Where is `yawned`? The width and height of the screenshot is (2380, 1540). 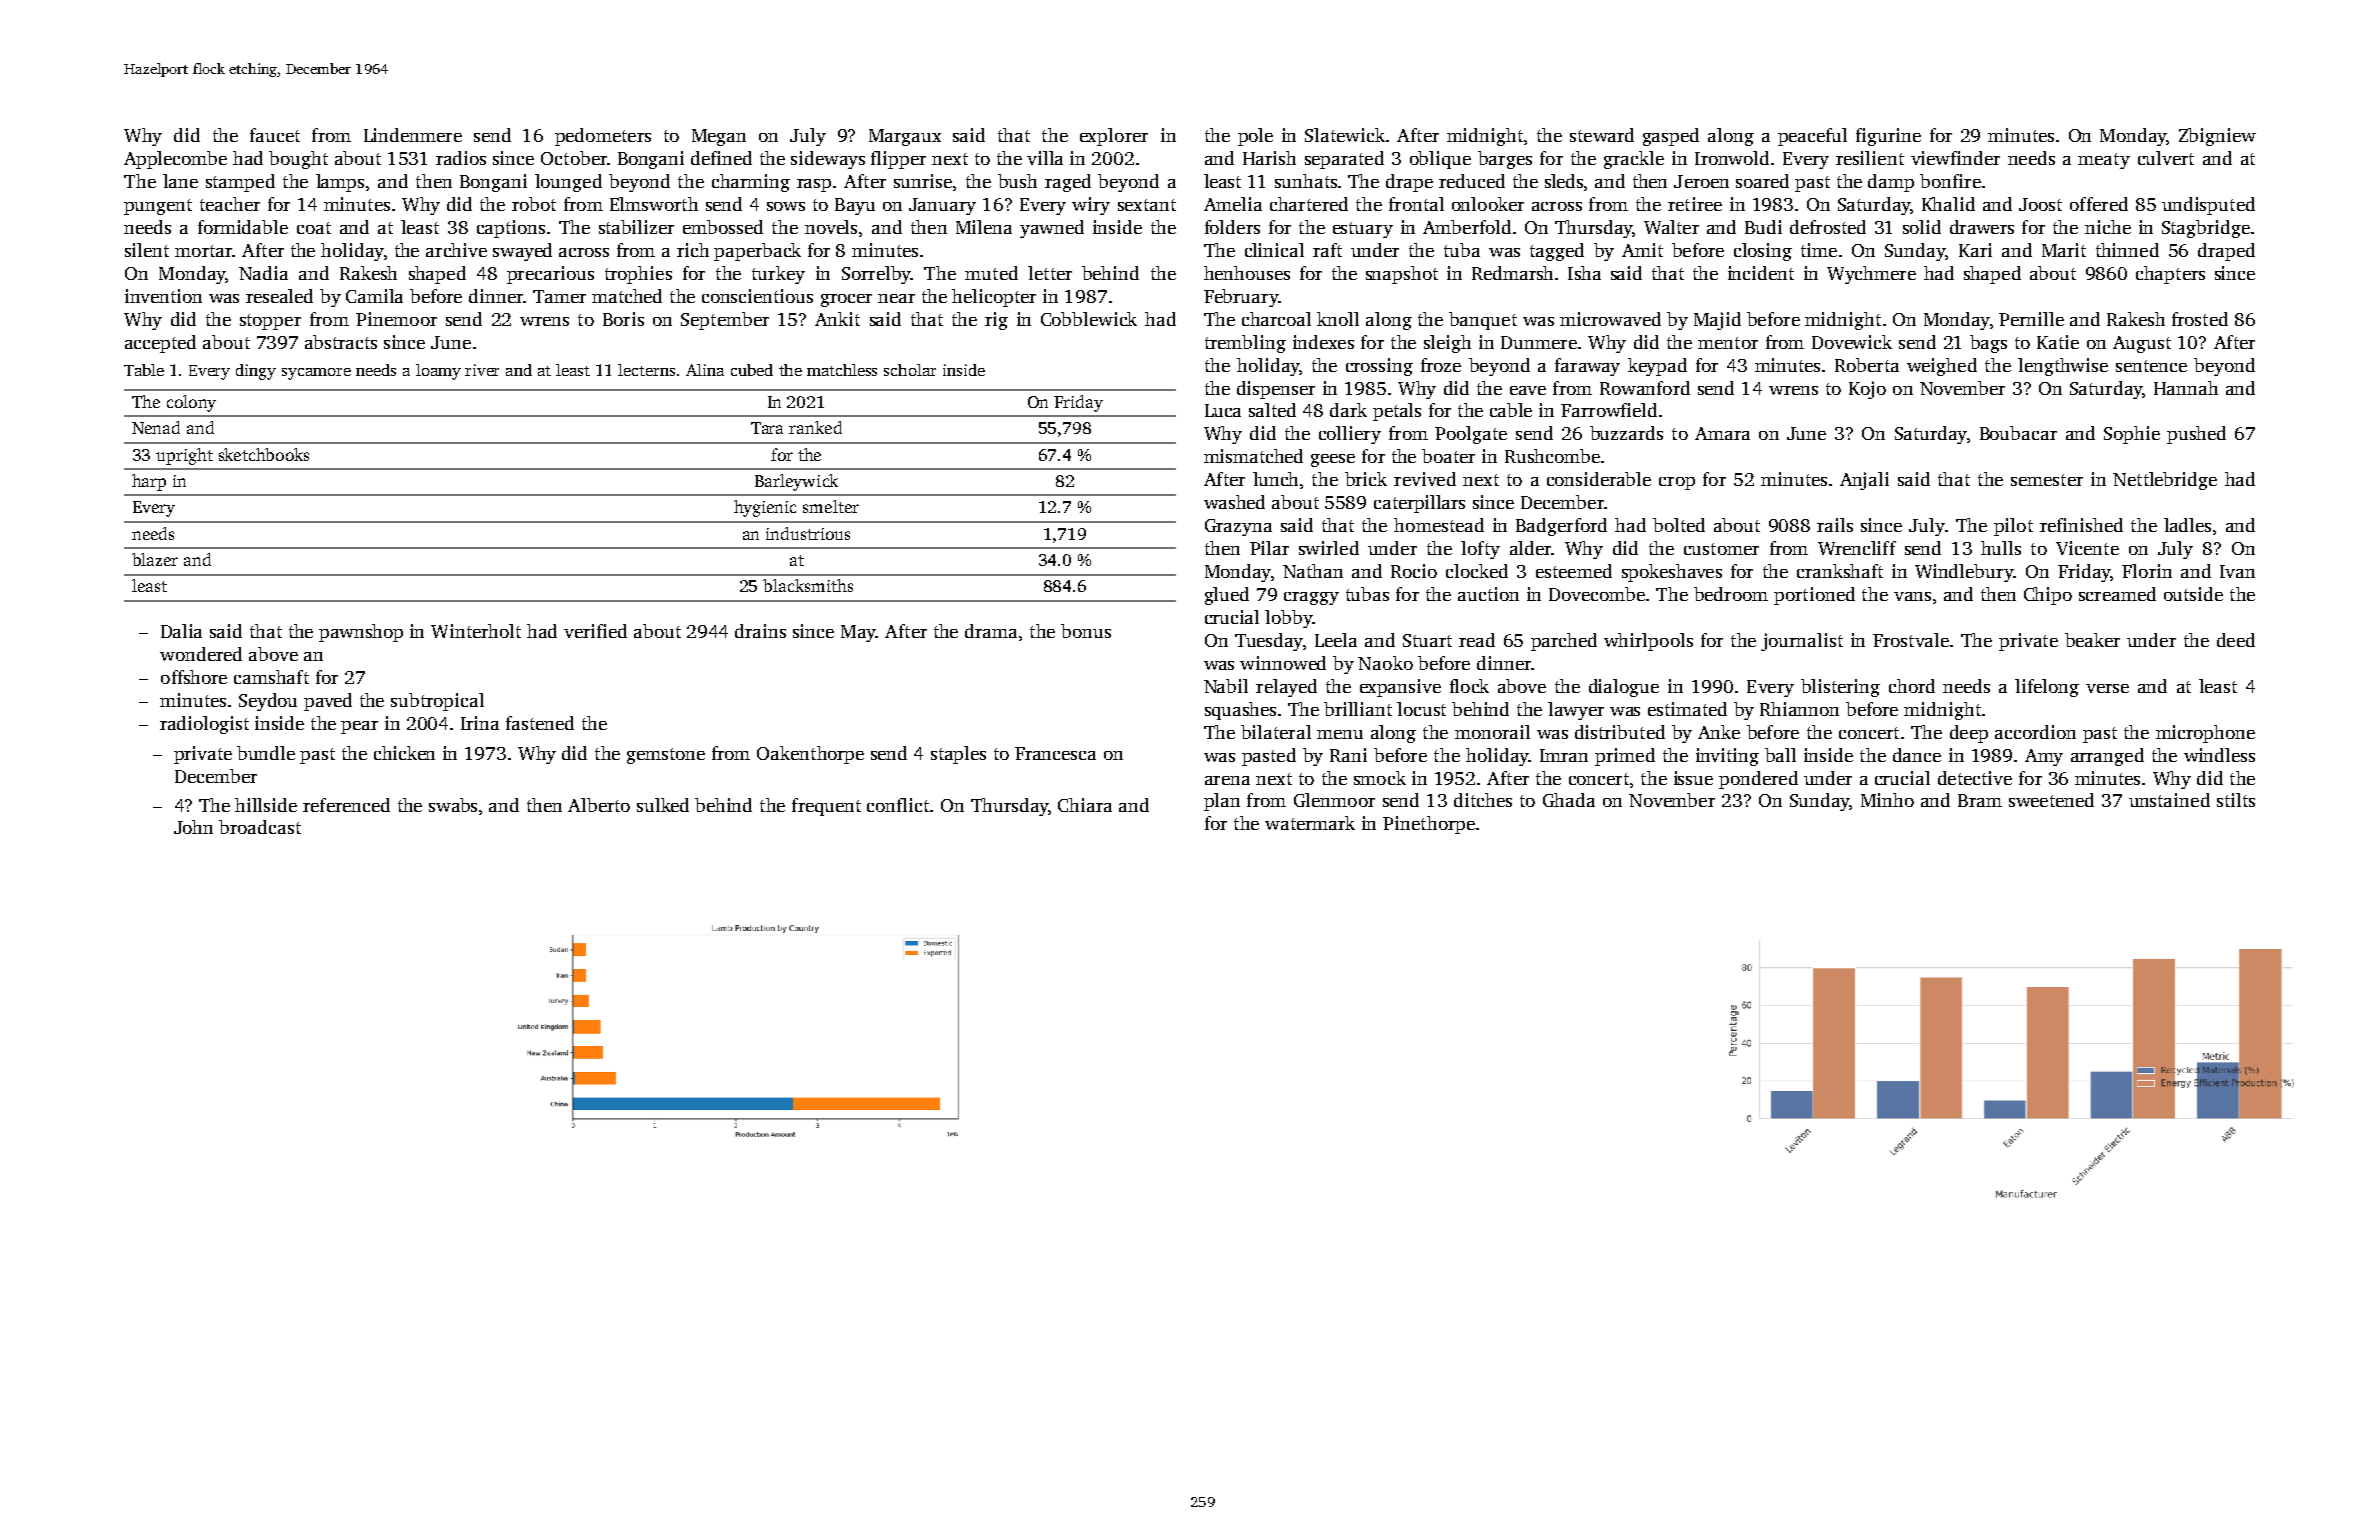
yawned is located at coordinates (1052, 229).
